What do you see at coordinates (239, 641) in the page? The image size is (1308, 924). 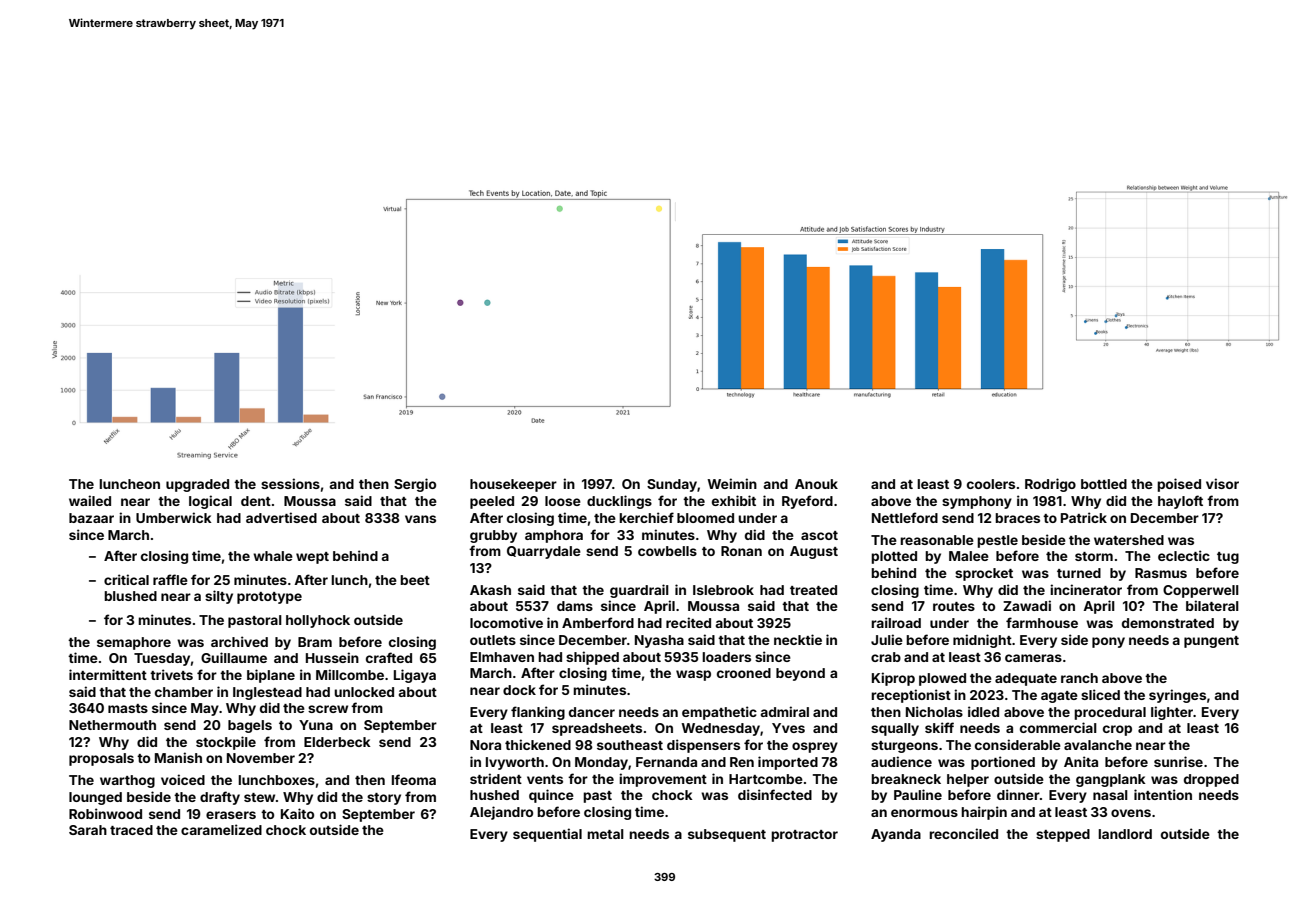 I see `archived` at bounding box center [239, 641].
